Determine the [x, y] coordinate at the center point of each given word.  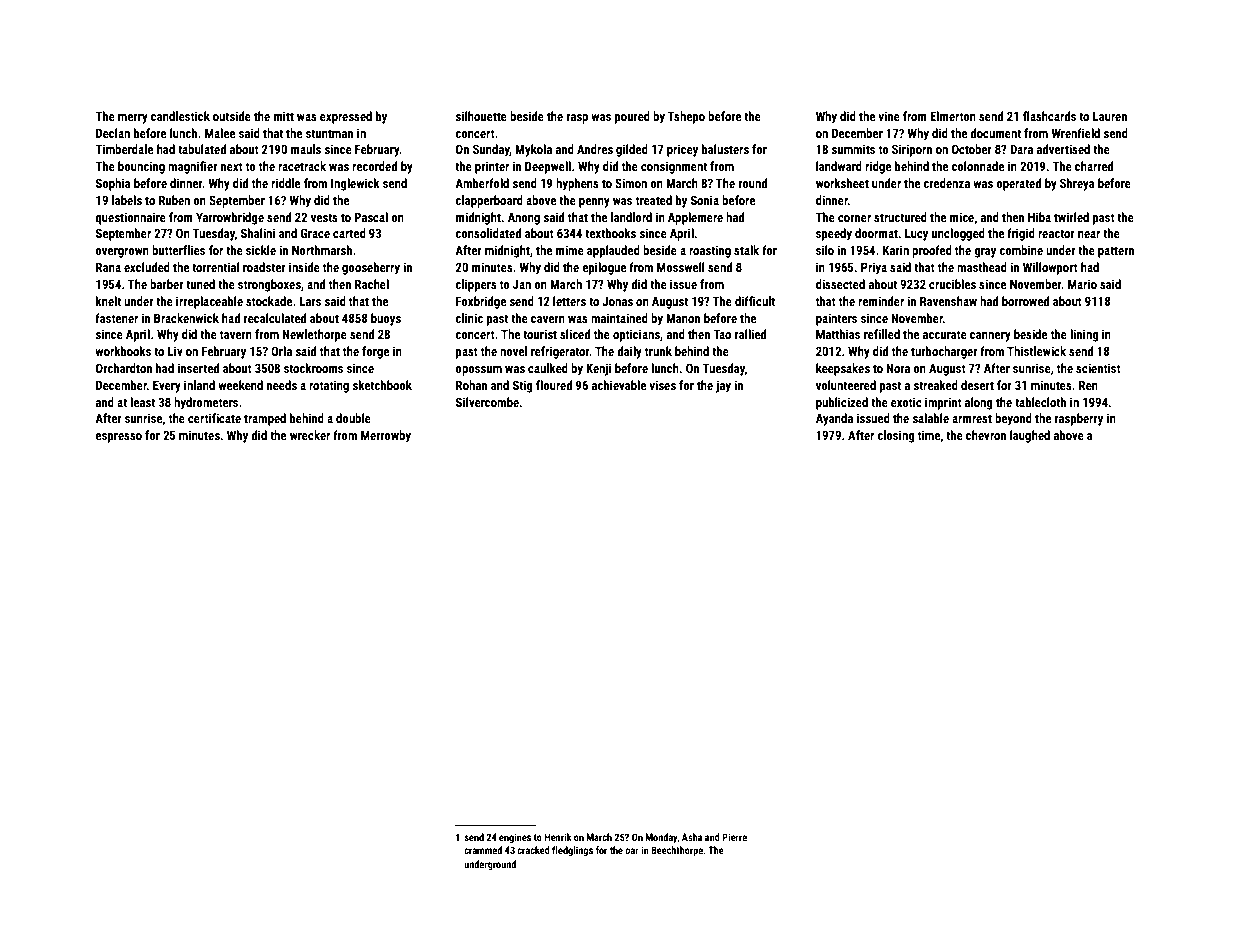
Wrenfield [1075, 133]
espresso [118, 438]
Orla [281, 351]
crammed [483, 850]
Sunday [491, 150]
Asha [692, 837]
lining [1084, 335]
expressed [346, 117]
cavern [548, 319]
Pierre [734, 837]
